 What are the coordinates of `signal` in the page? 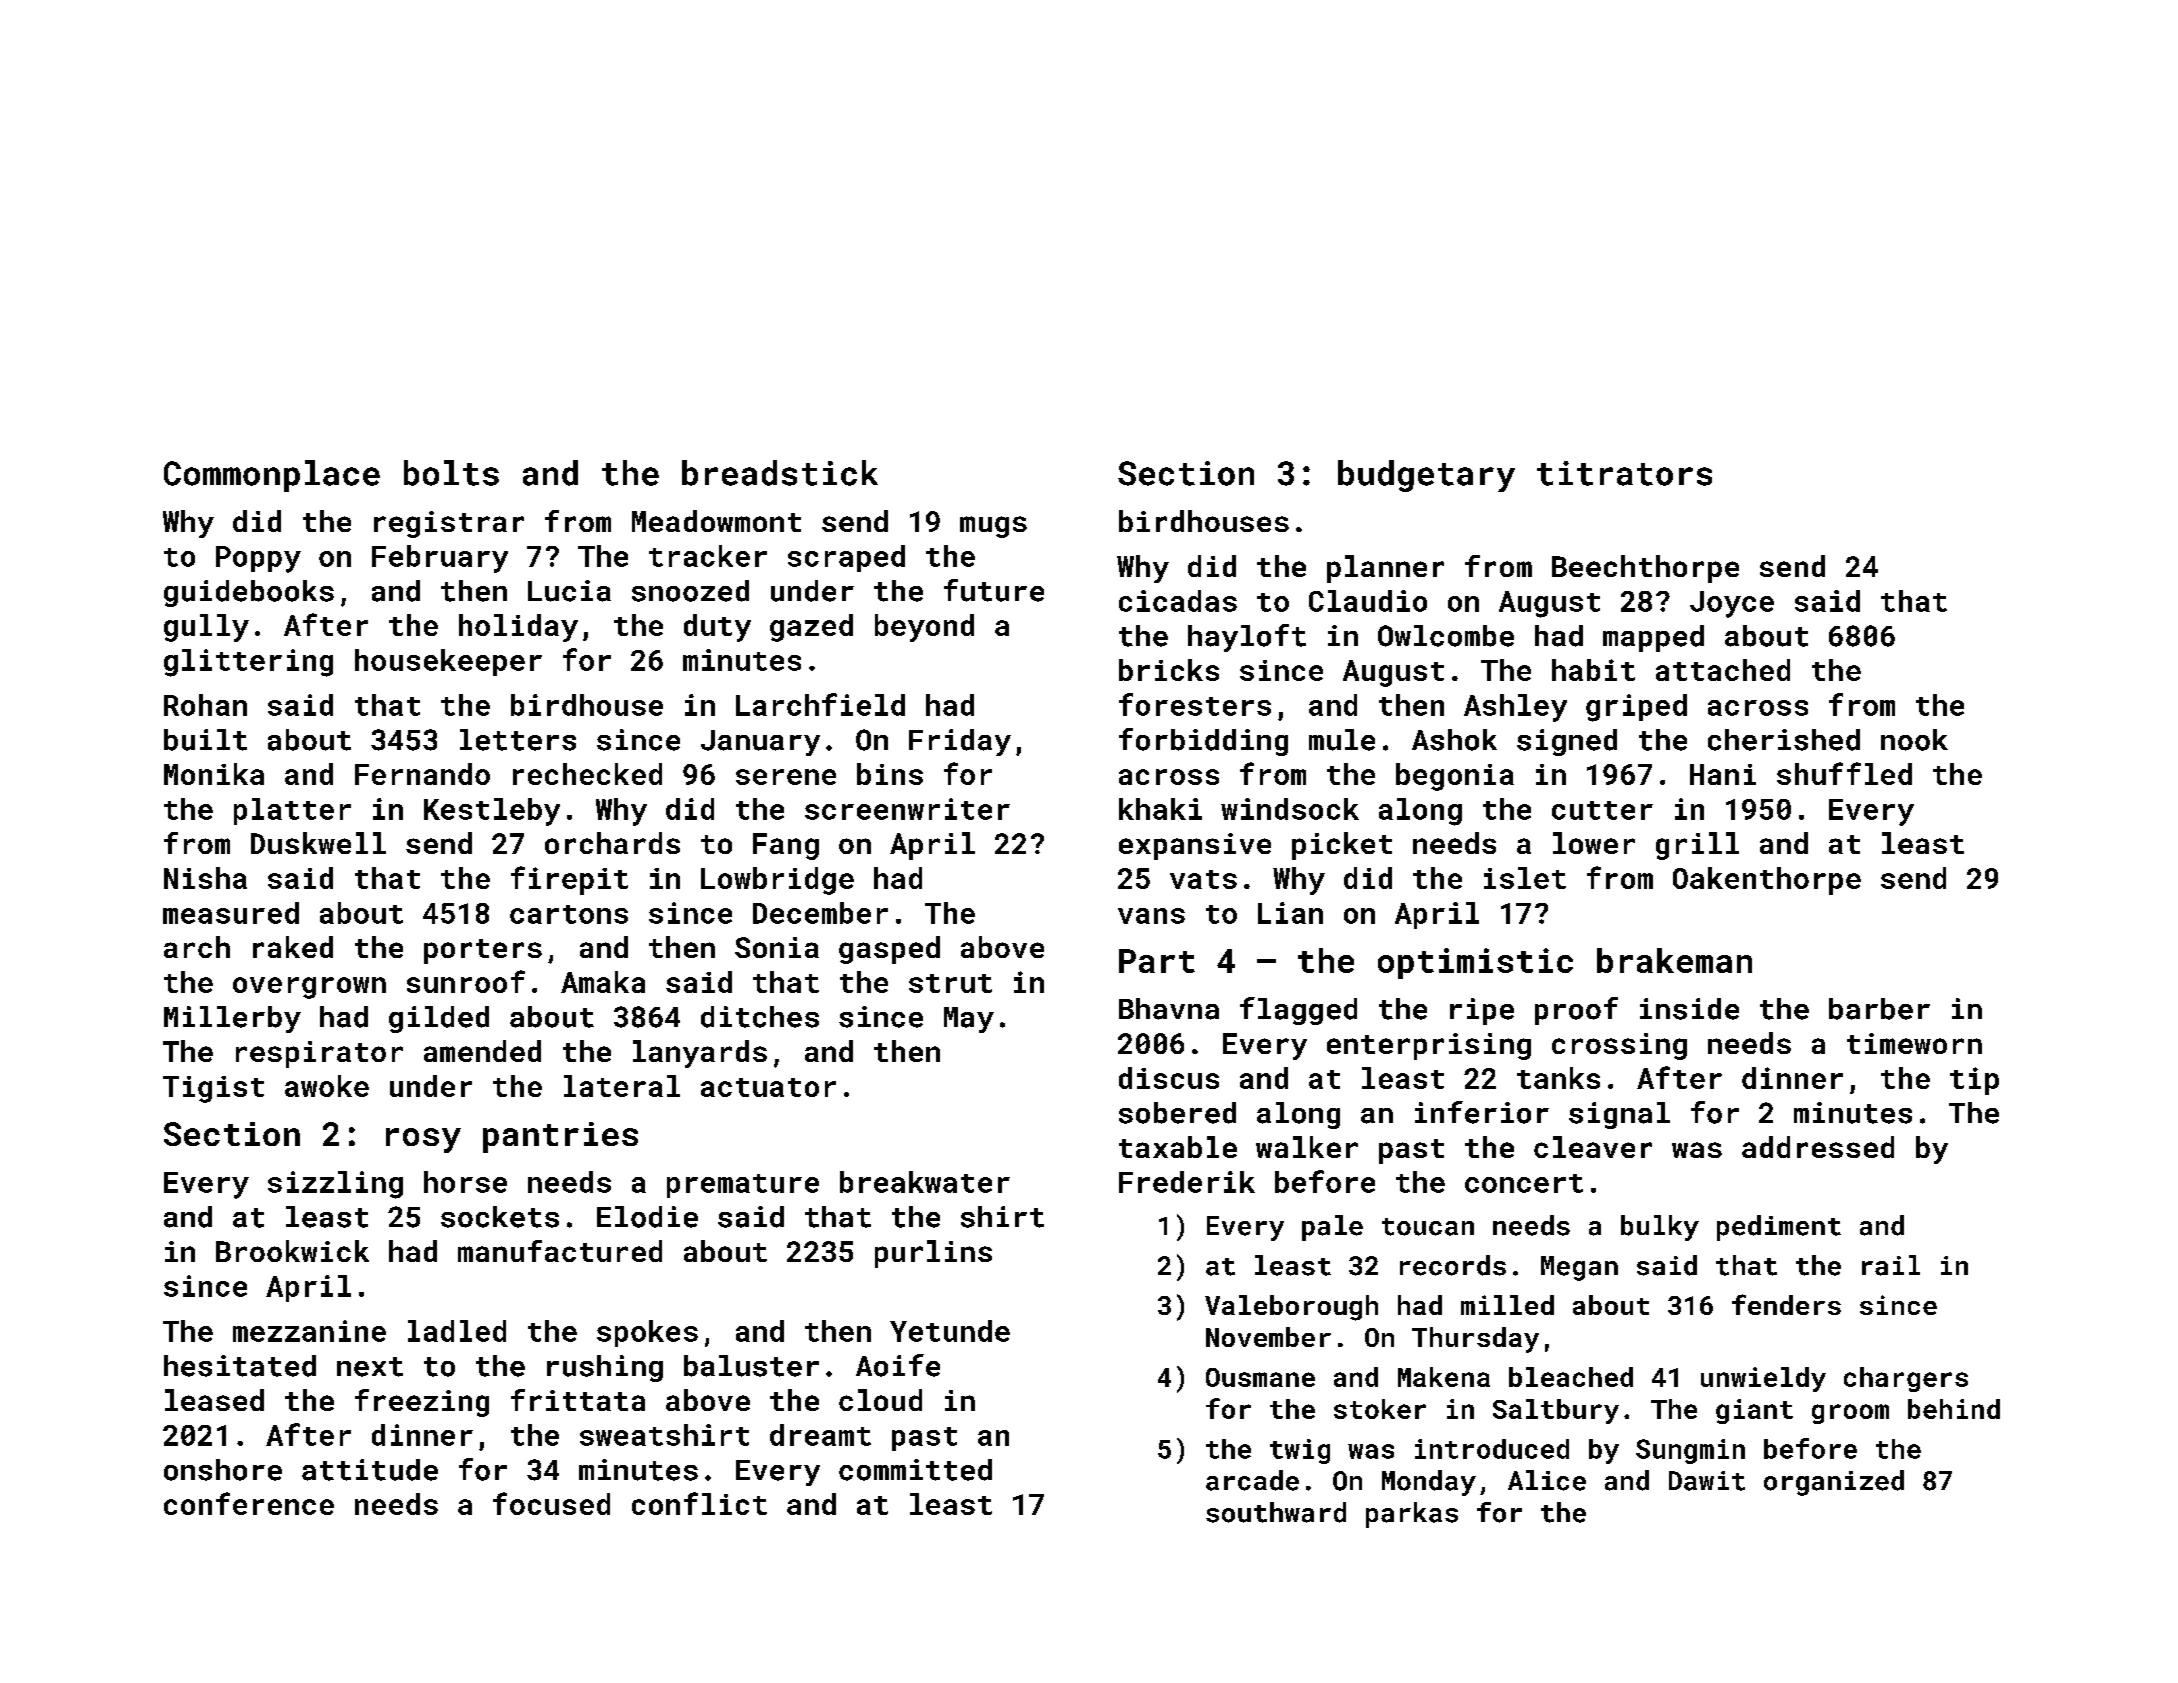 It's located at (1619, 1115).
